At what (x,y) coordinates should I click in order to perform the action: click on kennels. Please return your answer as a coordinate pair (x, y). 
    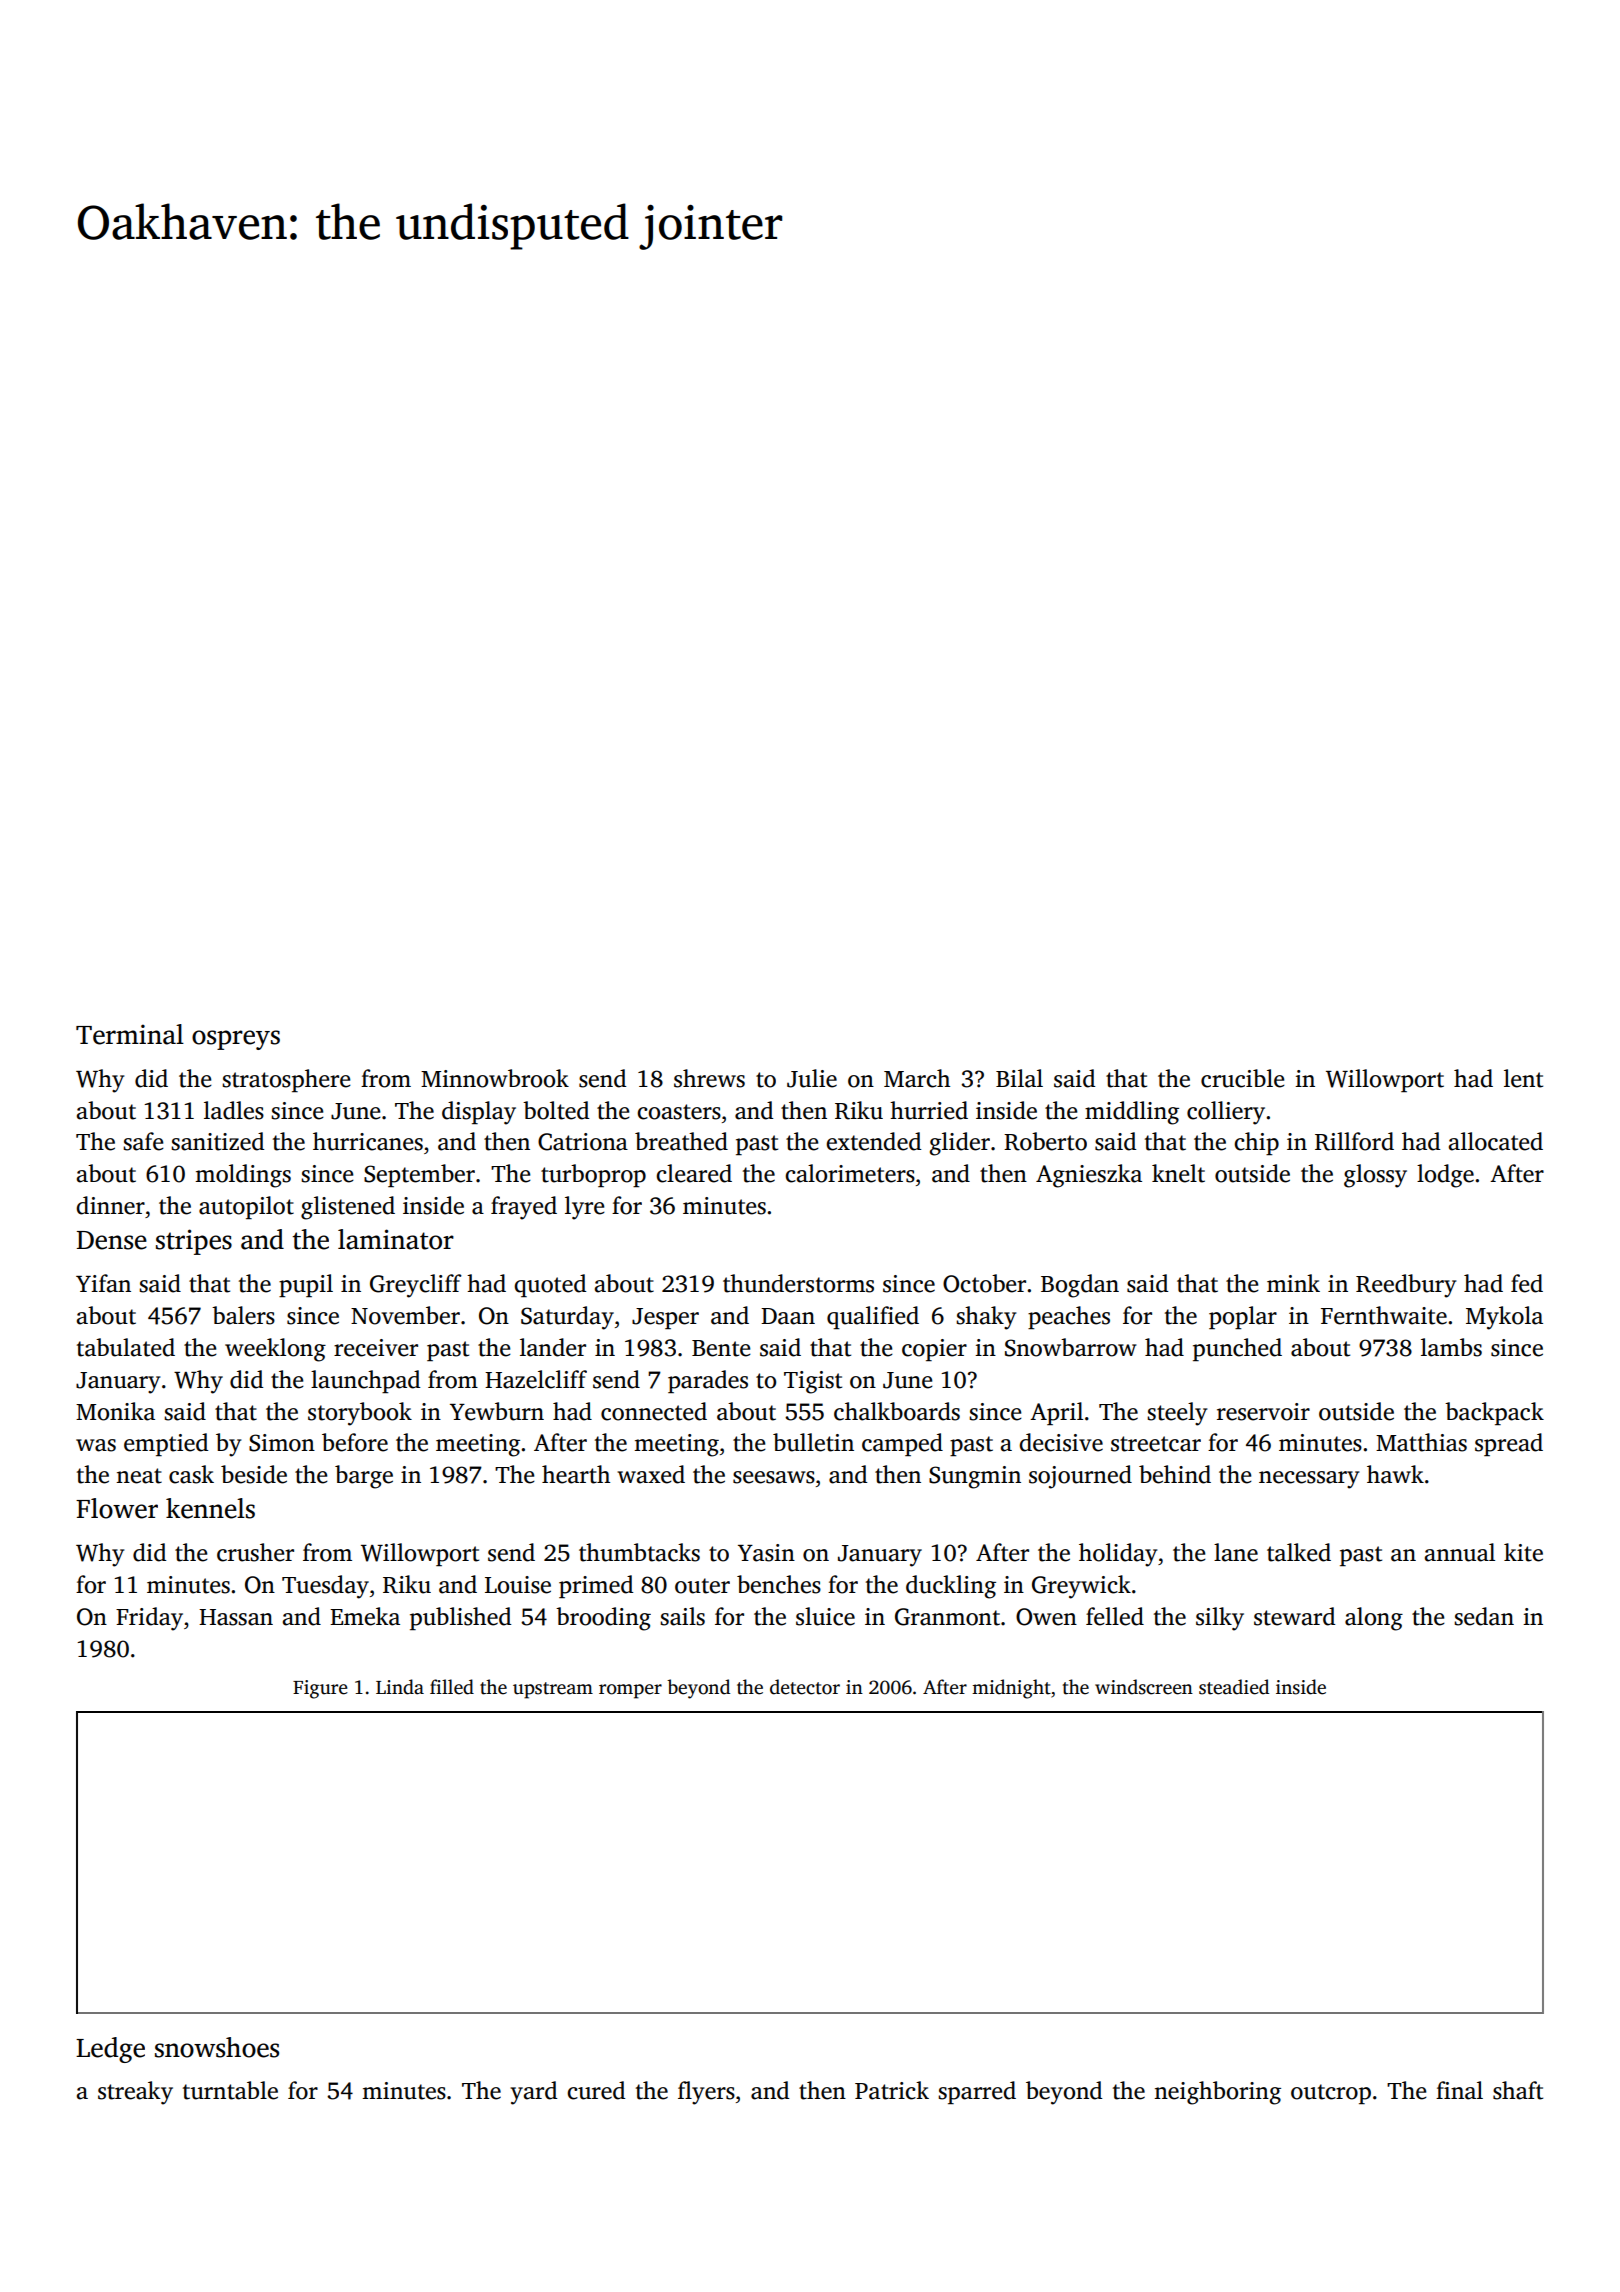
    Looking at the image, I should click on (210, 1508).
